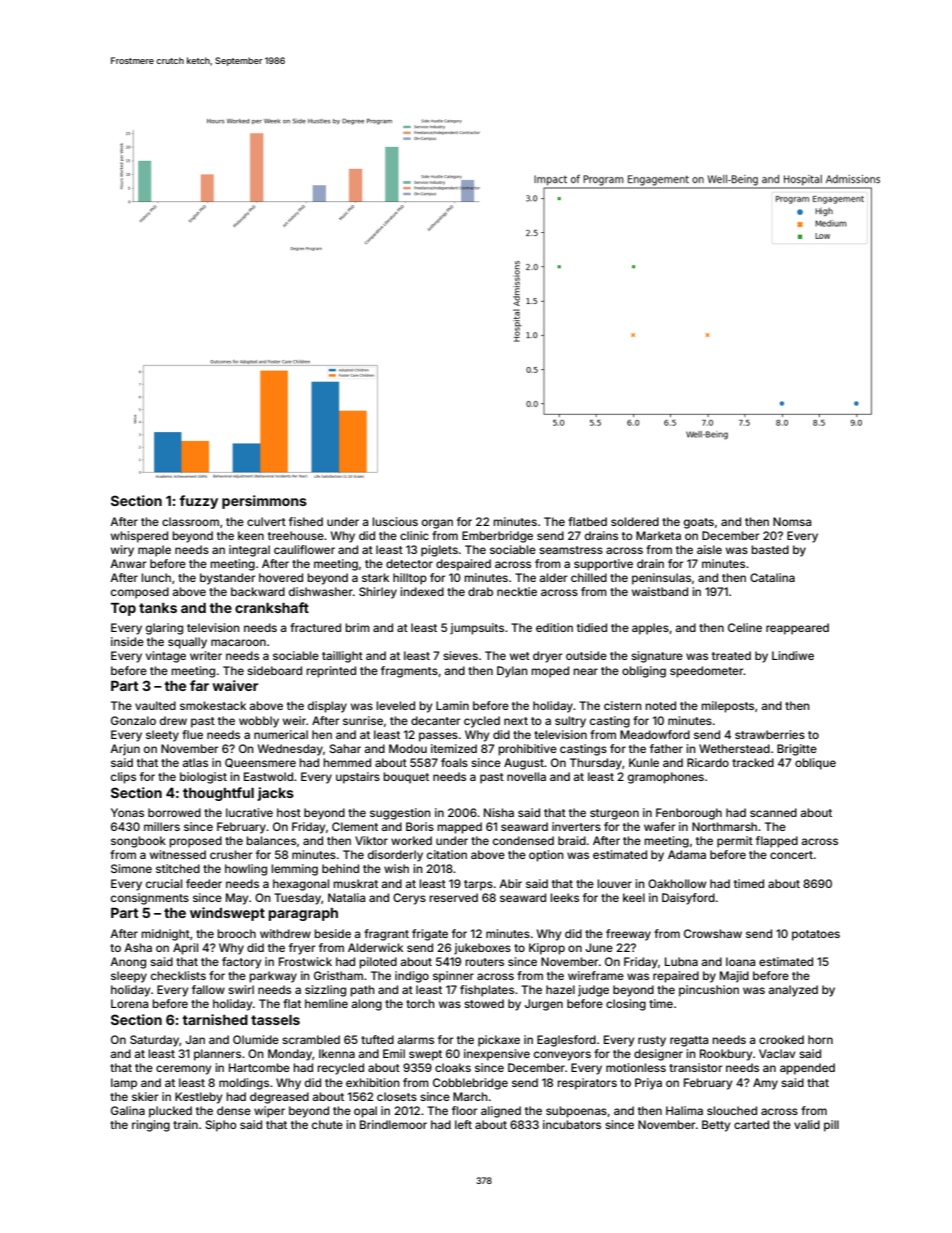  I want to click on songbook, so click(138, 842).
